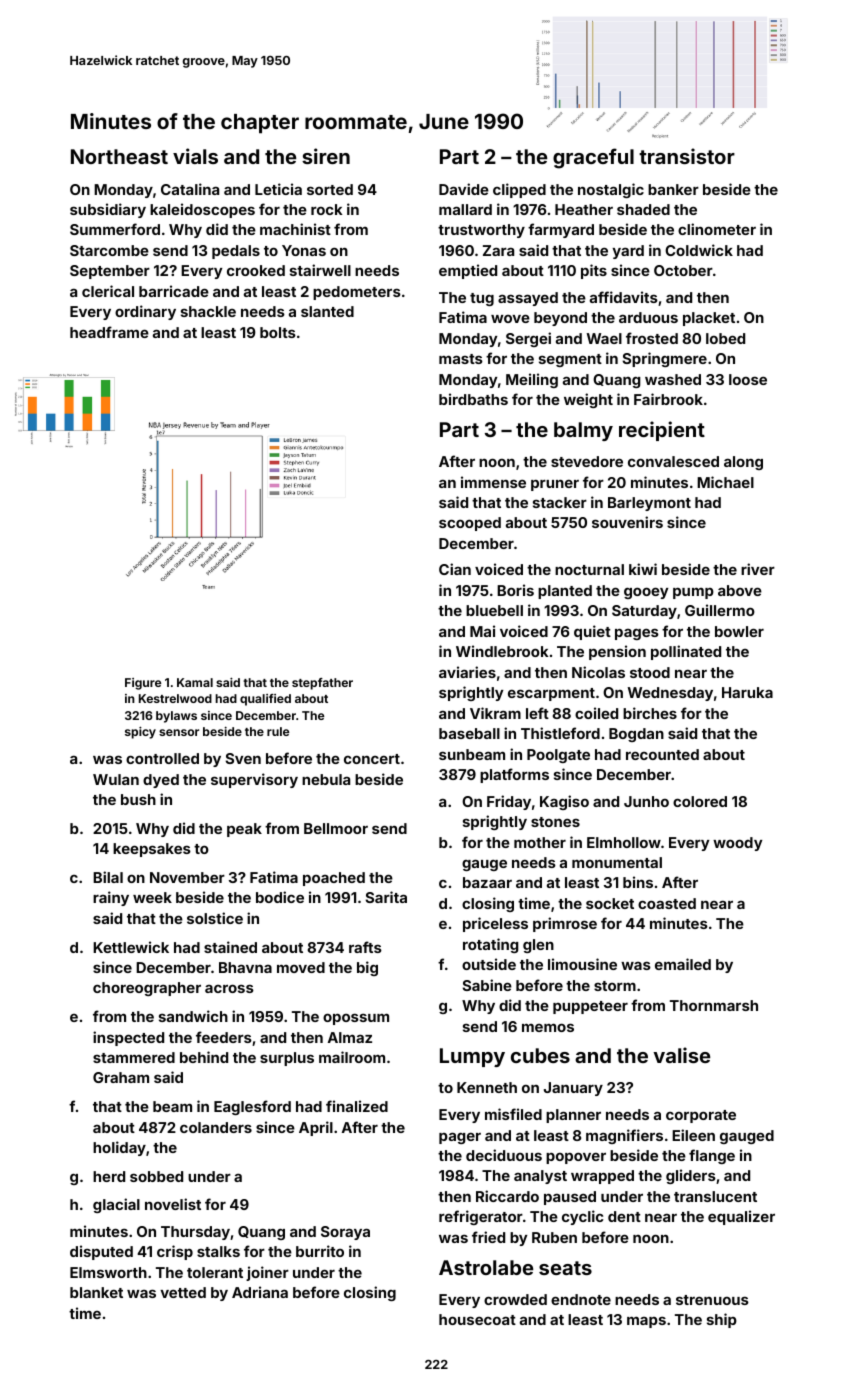 Image resolution: width=849 pixels, height=1400 pixels. What do you see at coordinates (218, 1251) in the document?
I see `stalks` at bounding box center [218, 1251].
